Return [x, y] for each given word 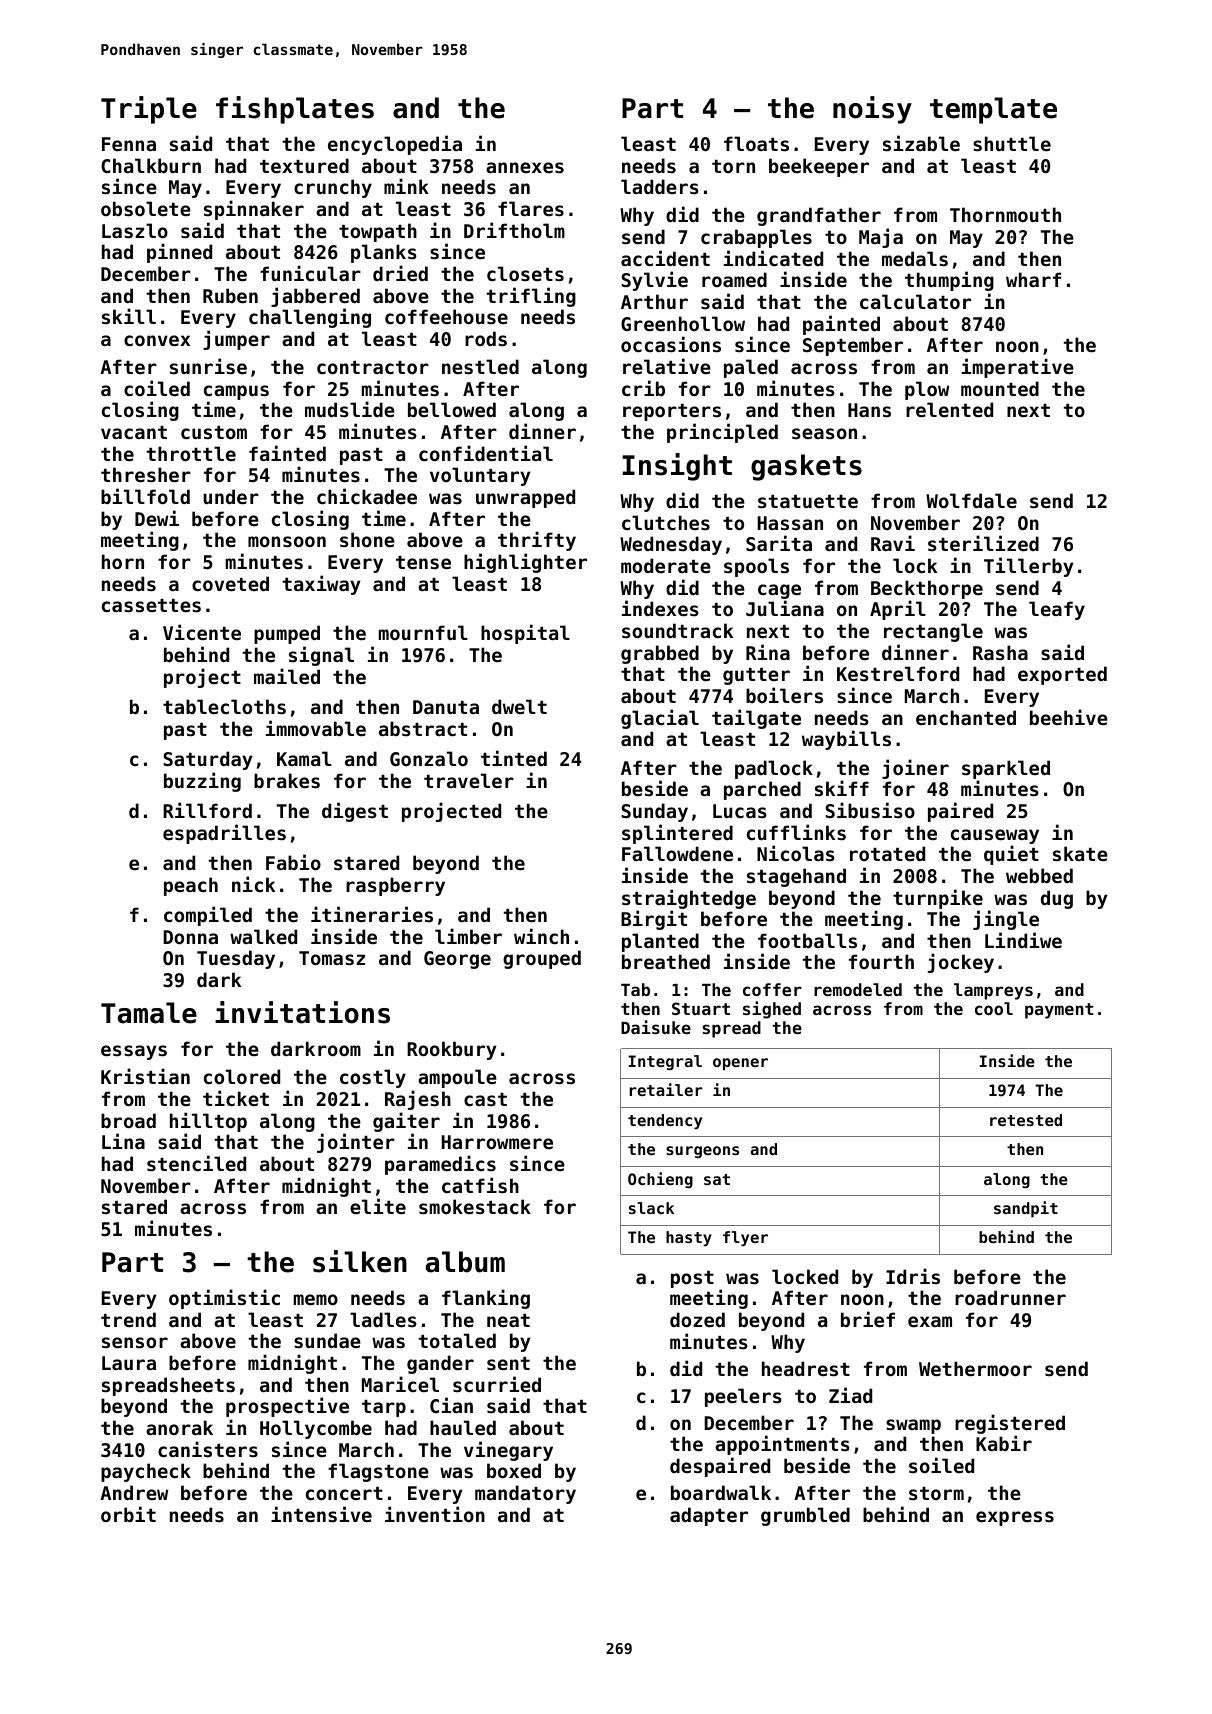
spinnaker [254, 210]
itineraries [372, 914]
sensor [135, 1342]
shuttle [1012, 143]
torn [733, 166]
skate [1080, 853]
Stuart [701, 1008]
